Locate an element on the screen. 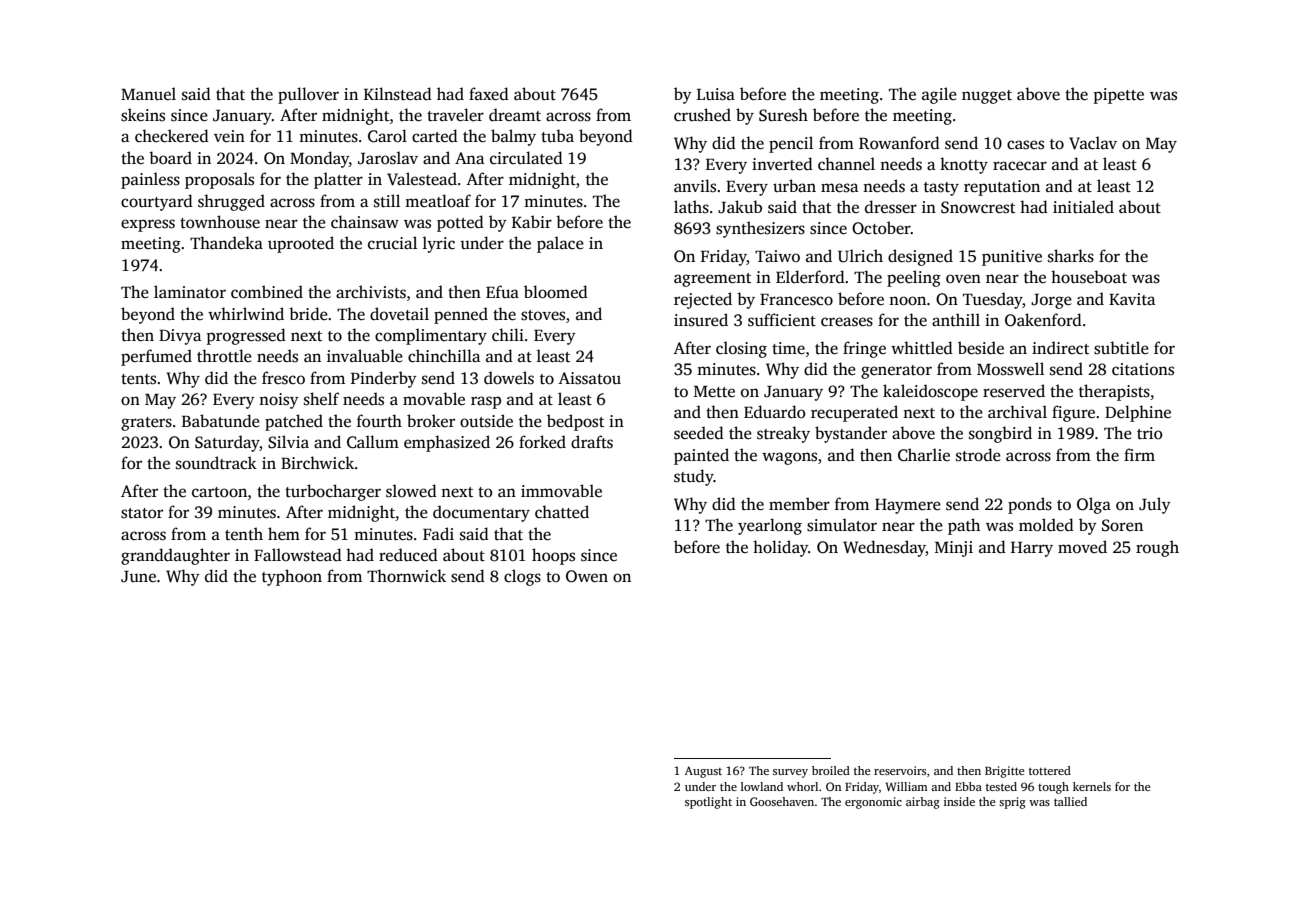 Image resolution: width=1308 pixels, height=924 pixels. recuperated is located at coordinates (854, 413).
